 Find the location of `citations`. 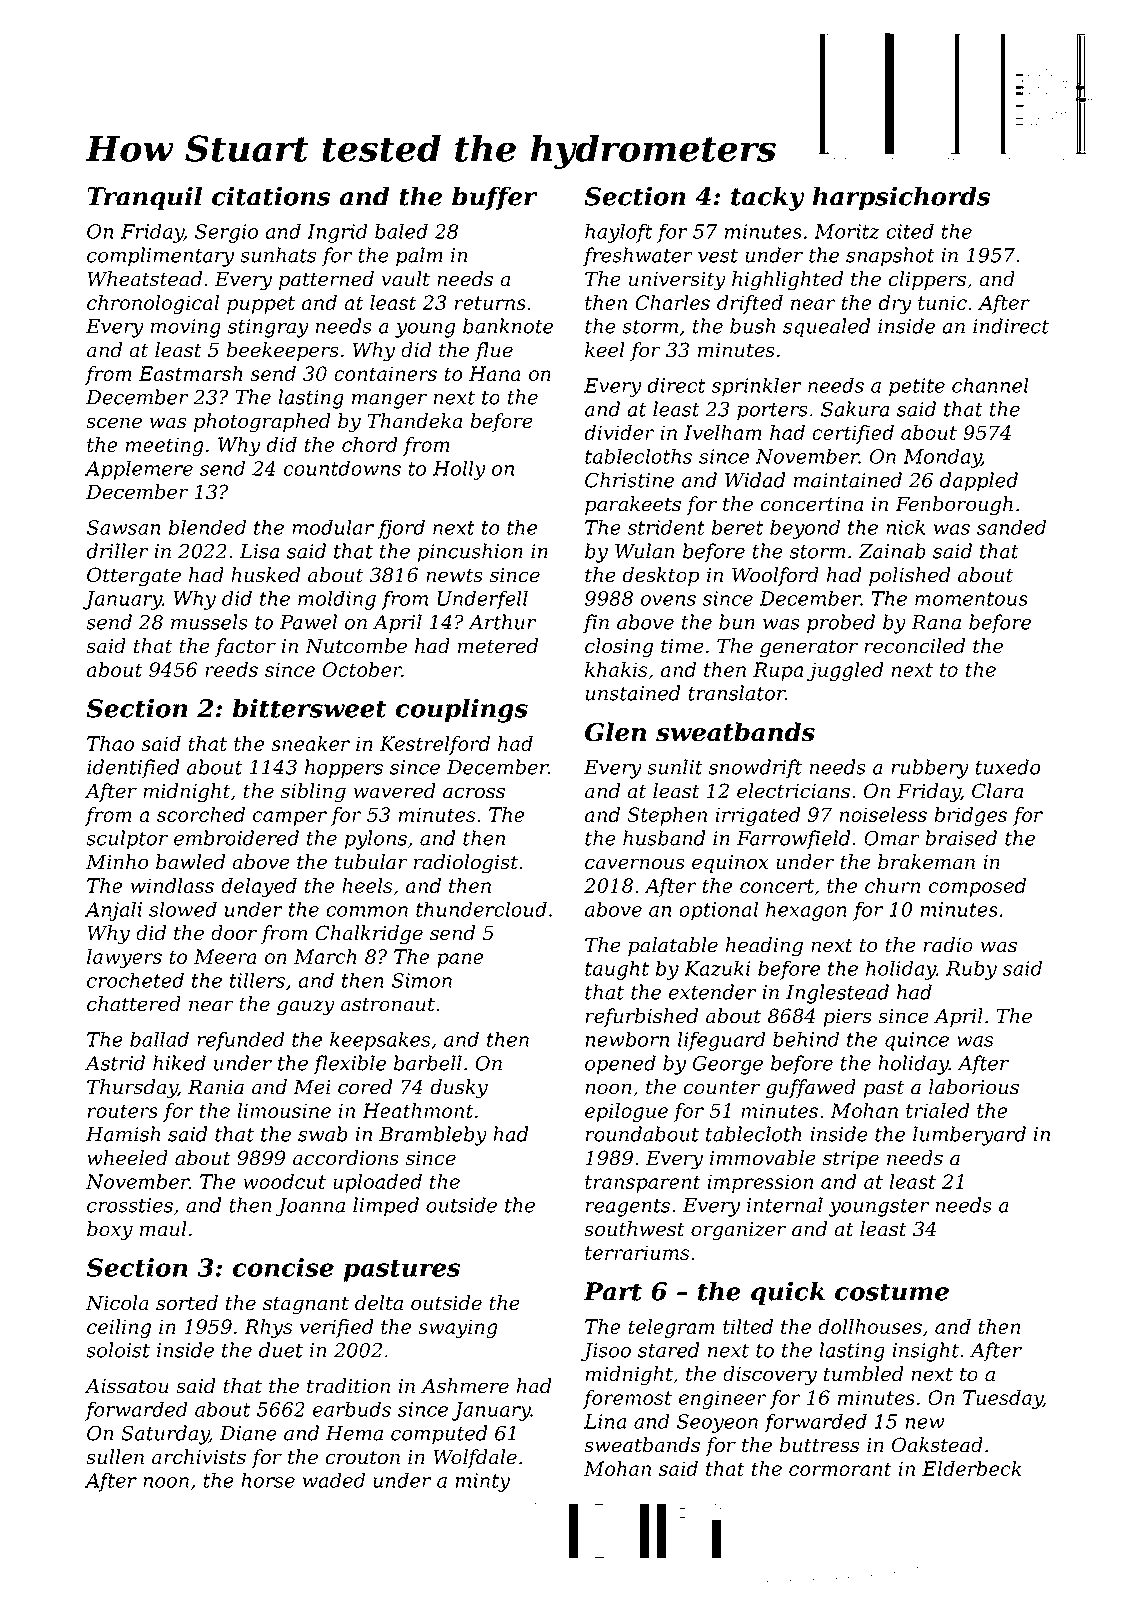

citations is located at coordinates (271, 196).
